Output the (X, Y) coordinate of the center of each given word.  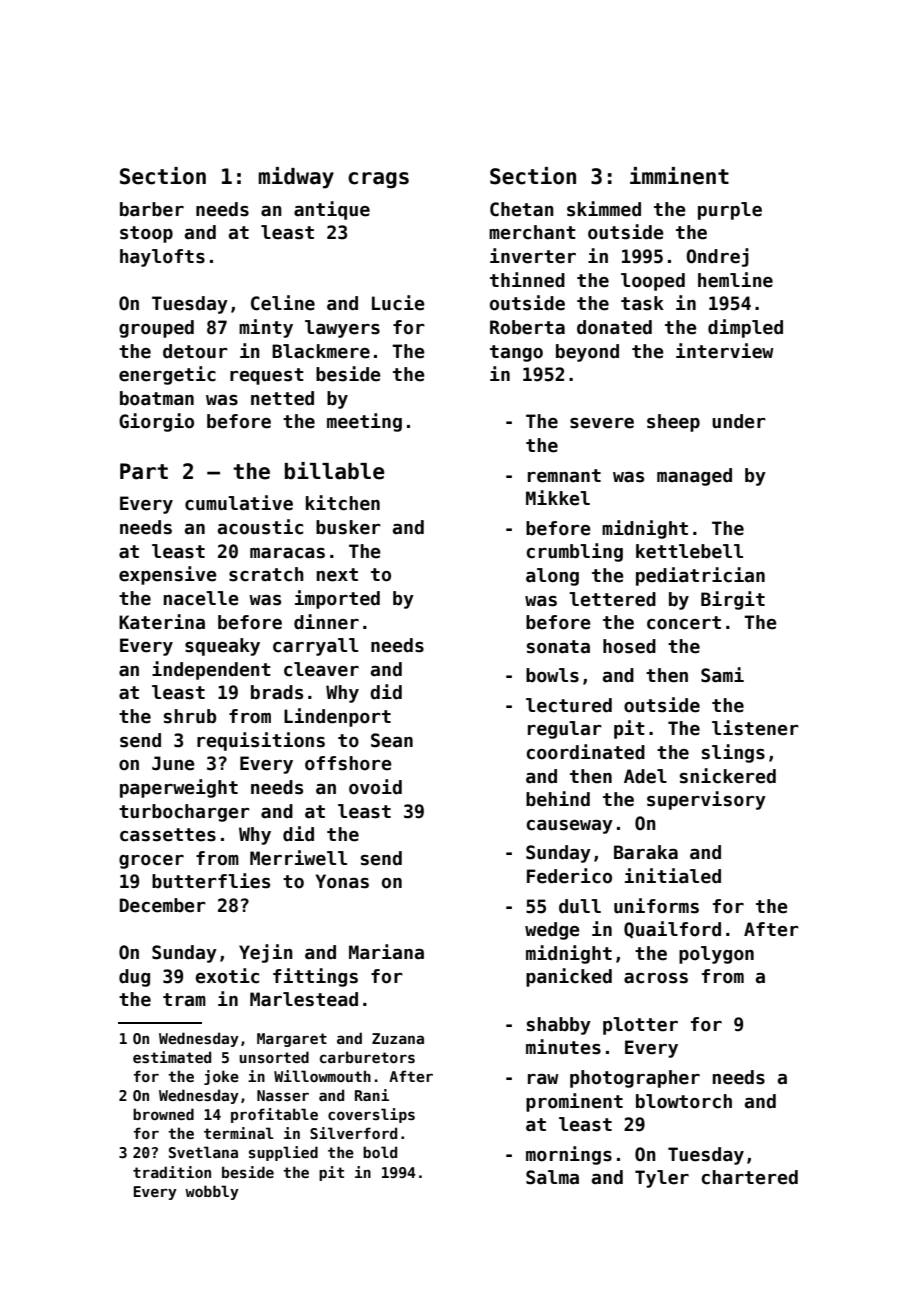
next (337, 575)
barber (152, 209)
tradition (172, 1172)
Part (144, 471)
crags (378, 180)
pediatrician (700, 576)
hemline (735, 280)
